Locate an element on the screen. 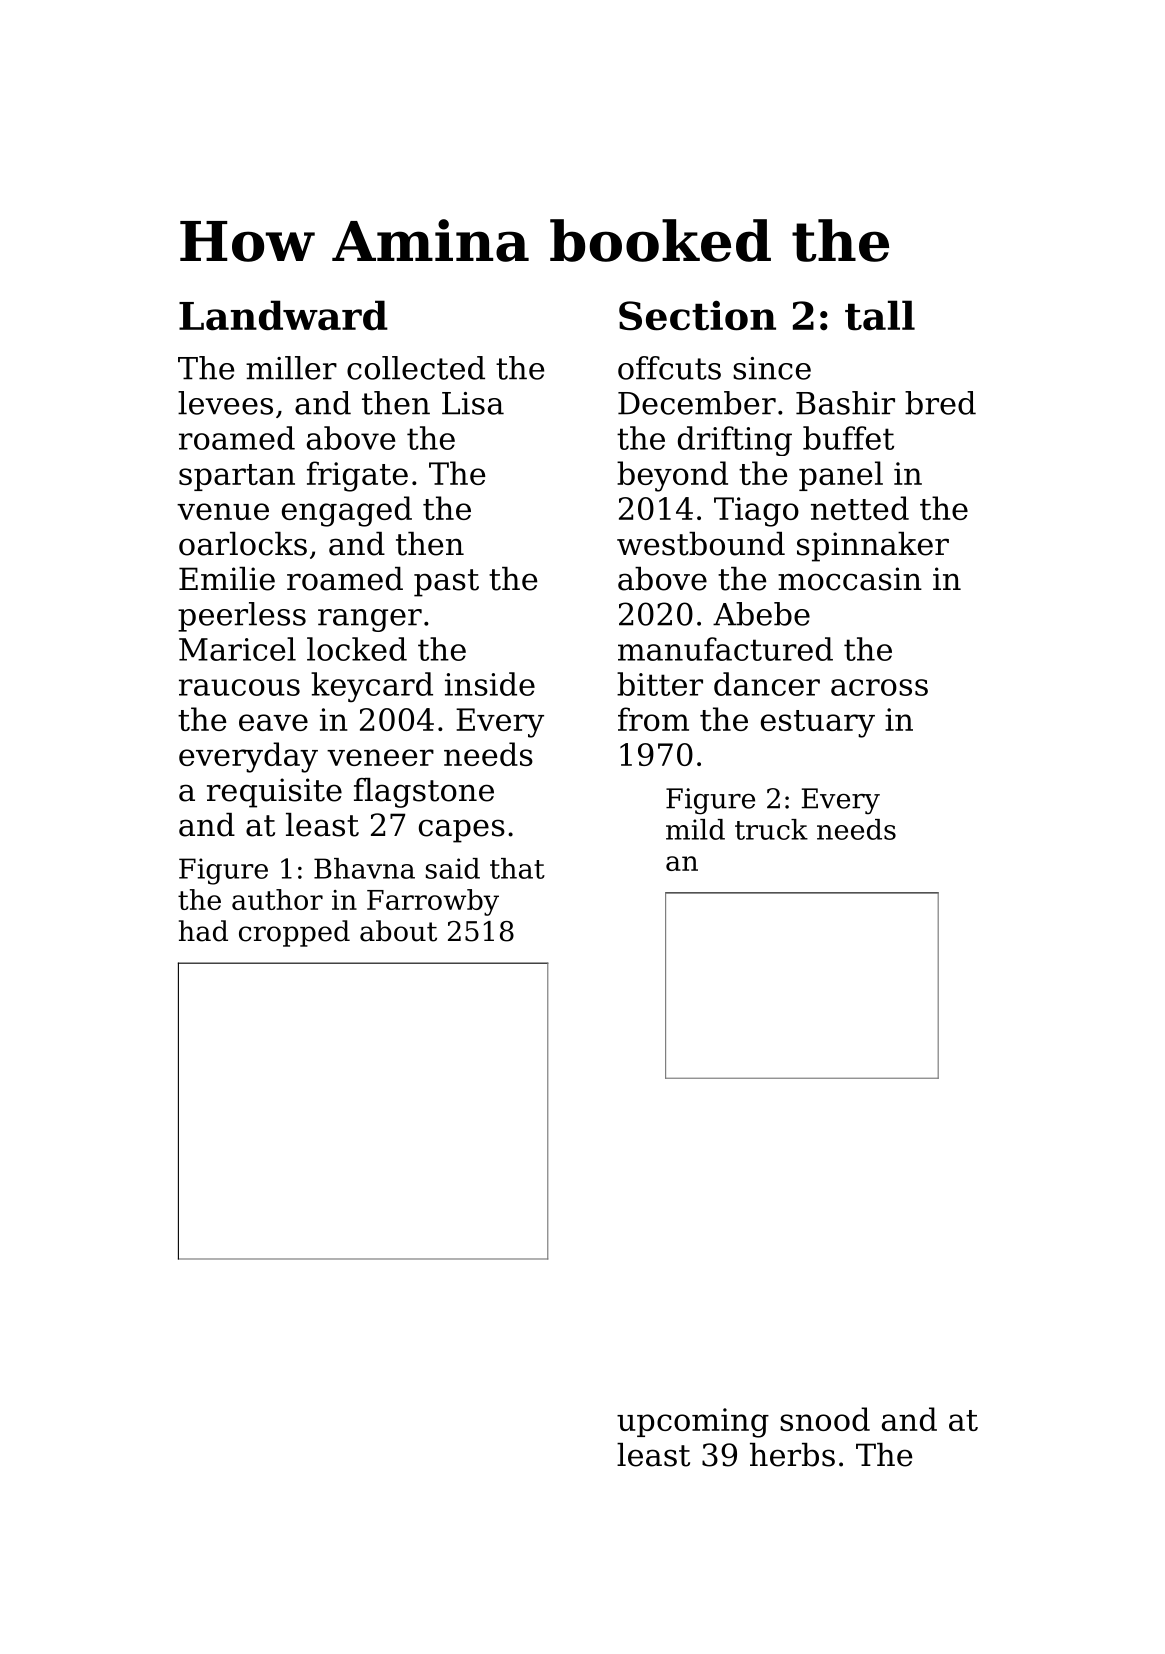  had is located at coordinates (203, 931).
